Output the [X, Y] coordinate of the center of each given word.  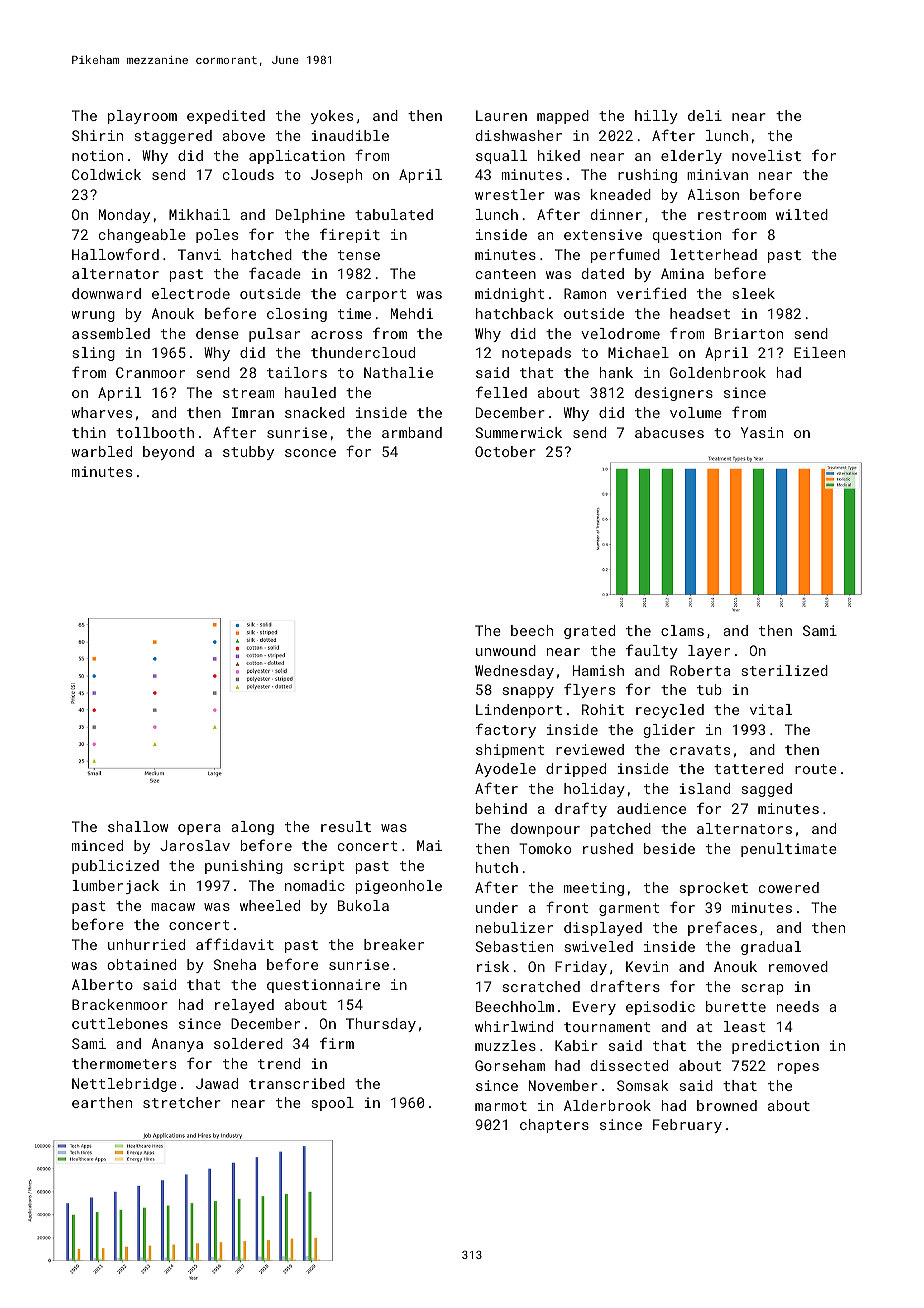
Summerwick [518, 432]
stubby [248, 453]
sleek [754, 293]
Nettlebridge [124, 1085]
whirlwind [514, 1026]
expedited [226, 117]
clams [682, 630]
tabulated [394, 214]
